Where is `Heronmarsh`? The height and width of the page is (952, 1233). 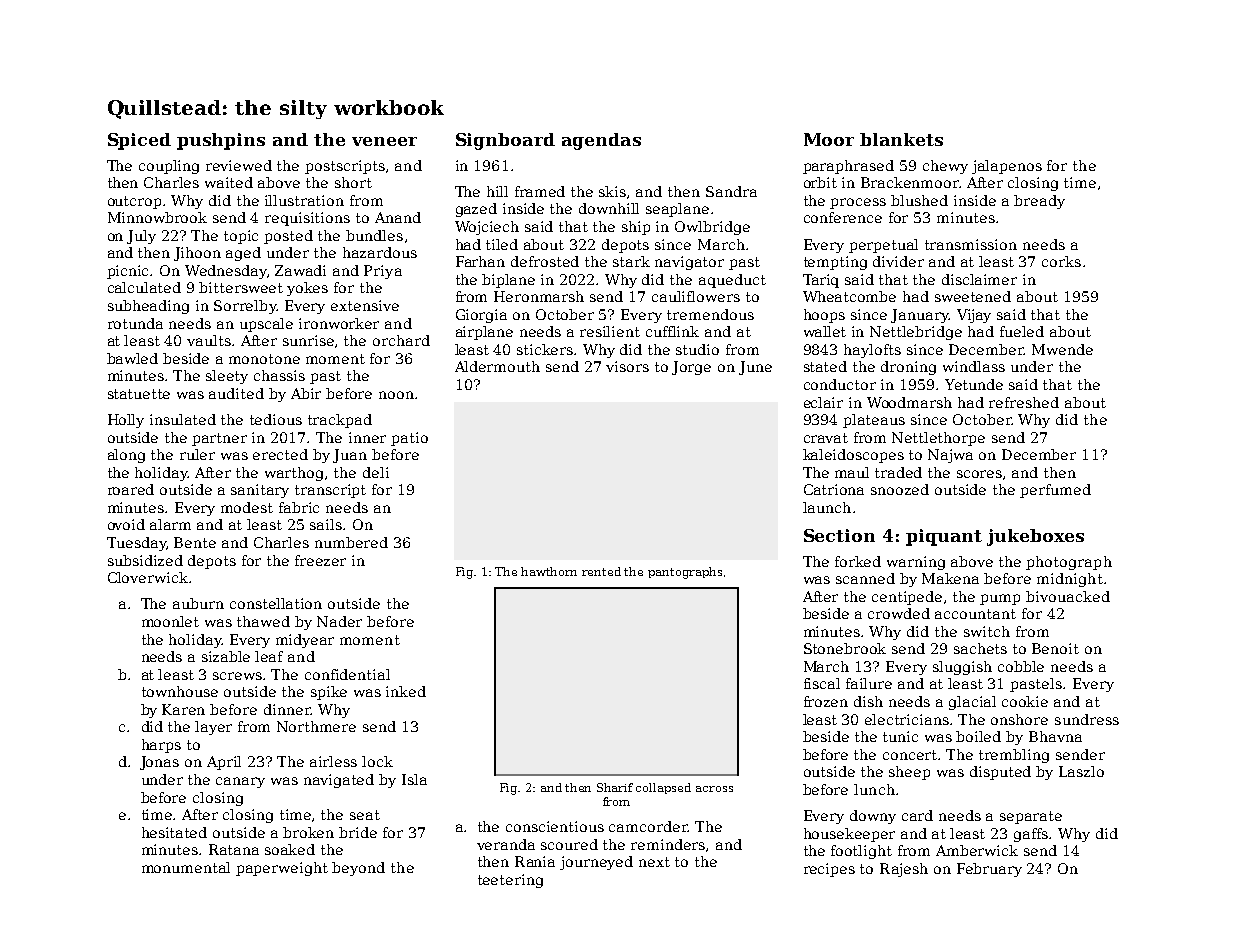
Heronmarsh is located at coordinates (539, 296).
